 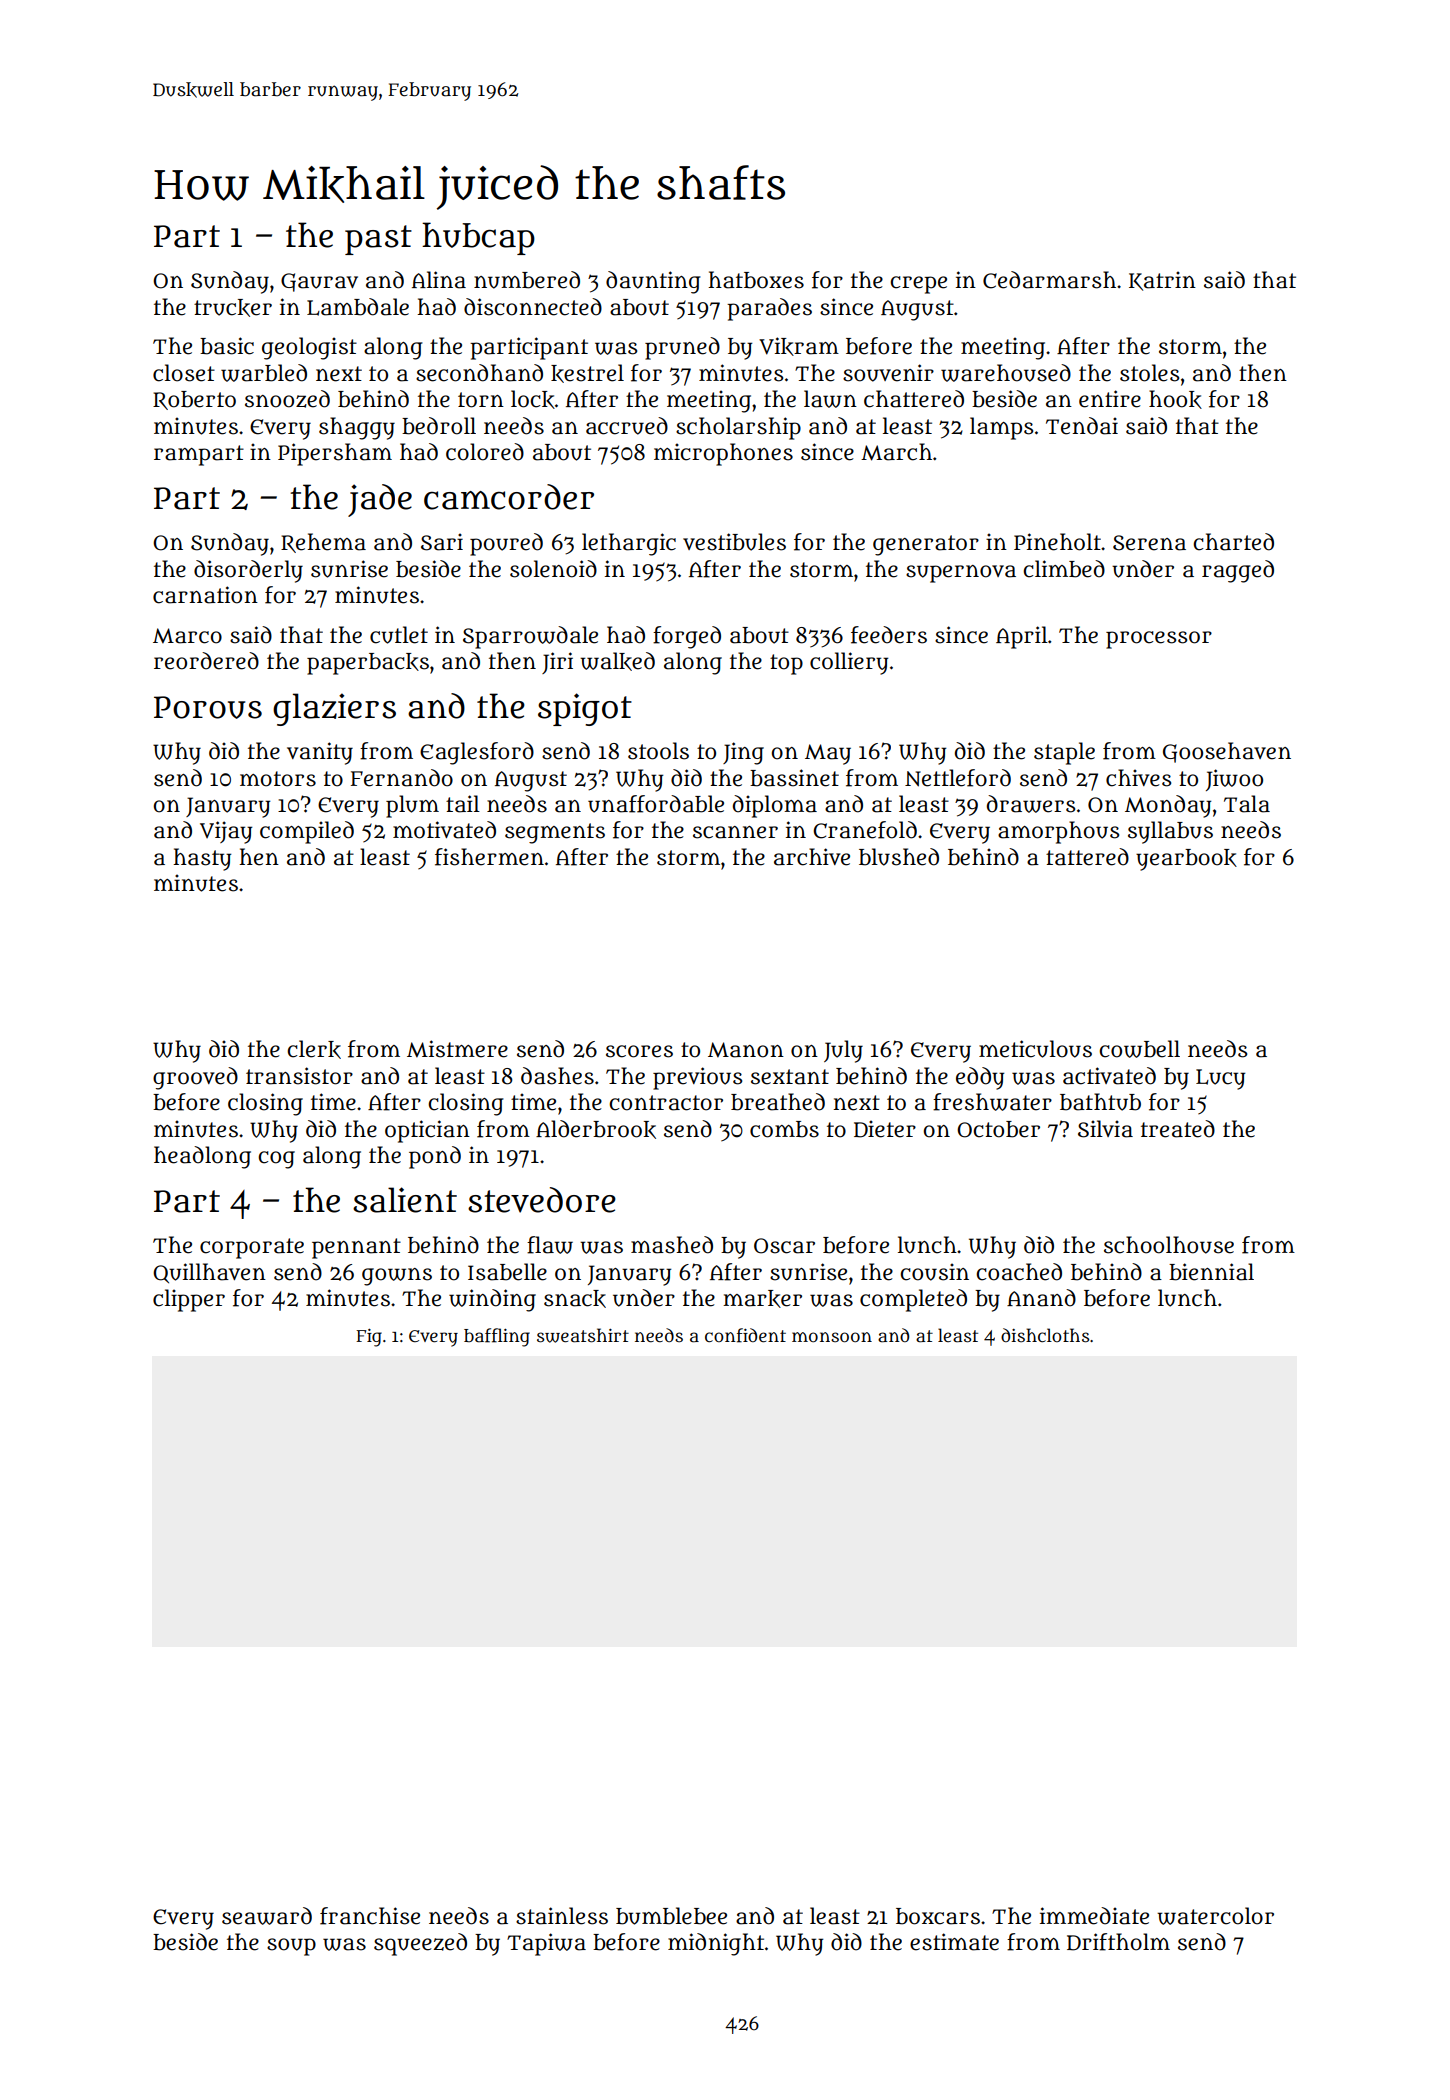 What do you see at coordinates (369, 1338) in the screenshot?
I see `Fig` at bounding box center [369, 1338].
